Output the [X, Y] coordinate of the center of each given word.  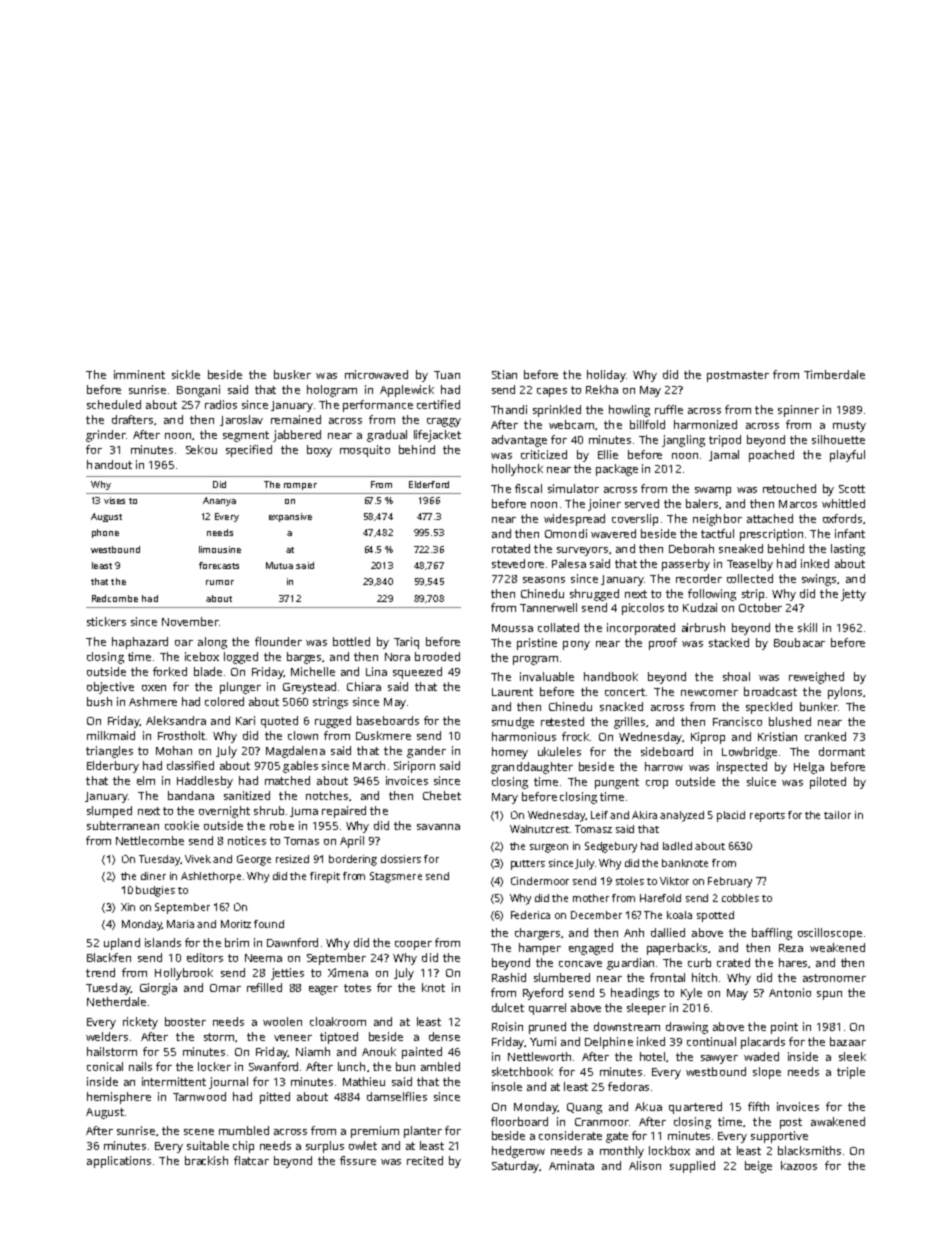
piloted [828, 783]
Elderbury [113, 767]
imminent [139, 374]
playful [847, 456]
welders [107, 1036]
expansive [290, 517]
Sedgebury [611, 847]
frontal [667, 977]
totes [357, 988]
